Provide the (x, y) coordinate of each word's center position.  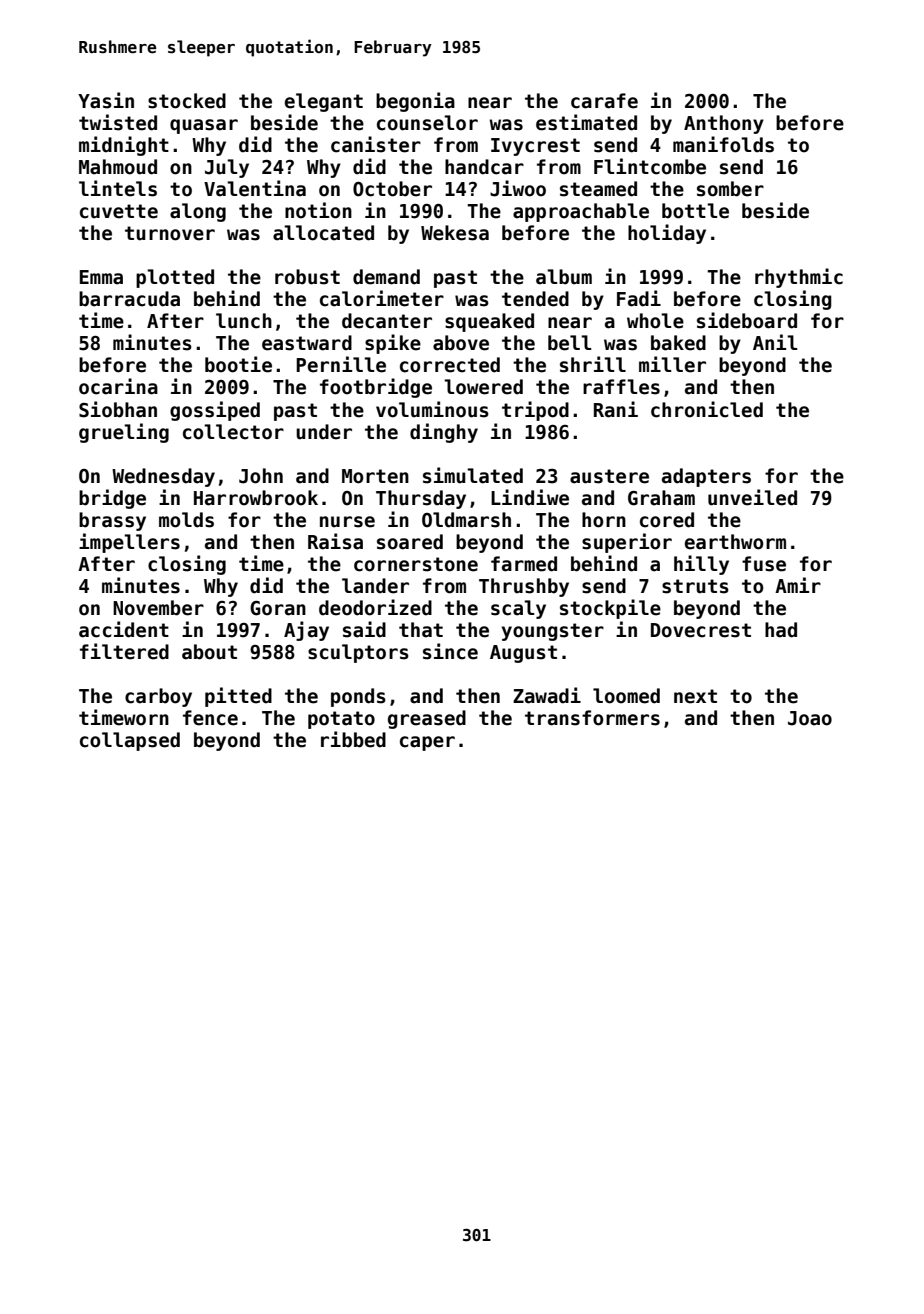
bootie (238, 364)
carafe (604, 101)
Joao (810, 718)
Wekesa (455, 233)
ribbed (353, 739)
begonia (415, 102)
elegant (324, 102)
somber (730, 189)
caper (427, 743)
